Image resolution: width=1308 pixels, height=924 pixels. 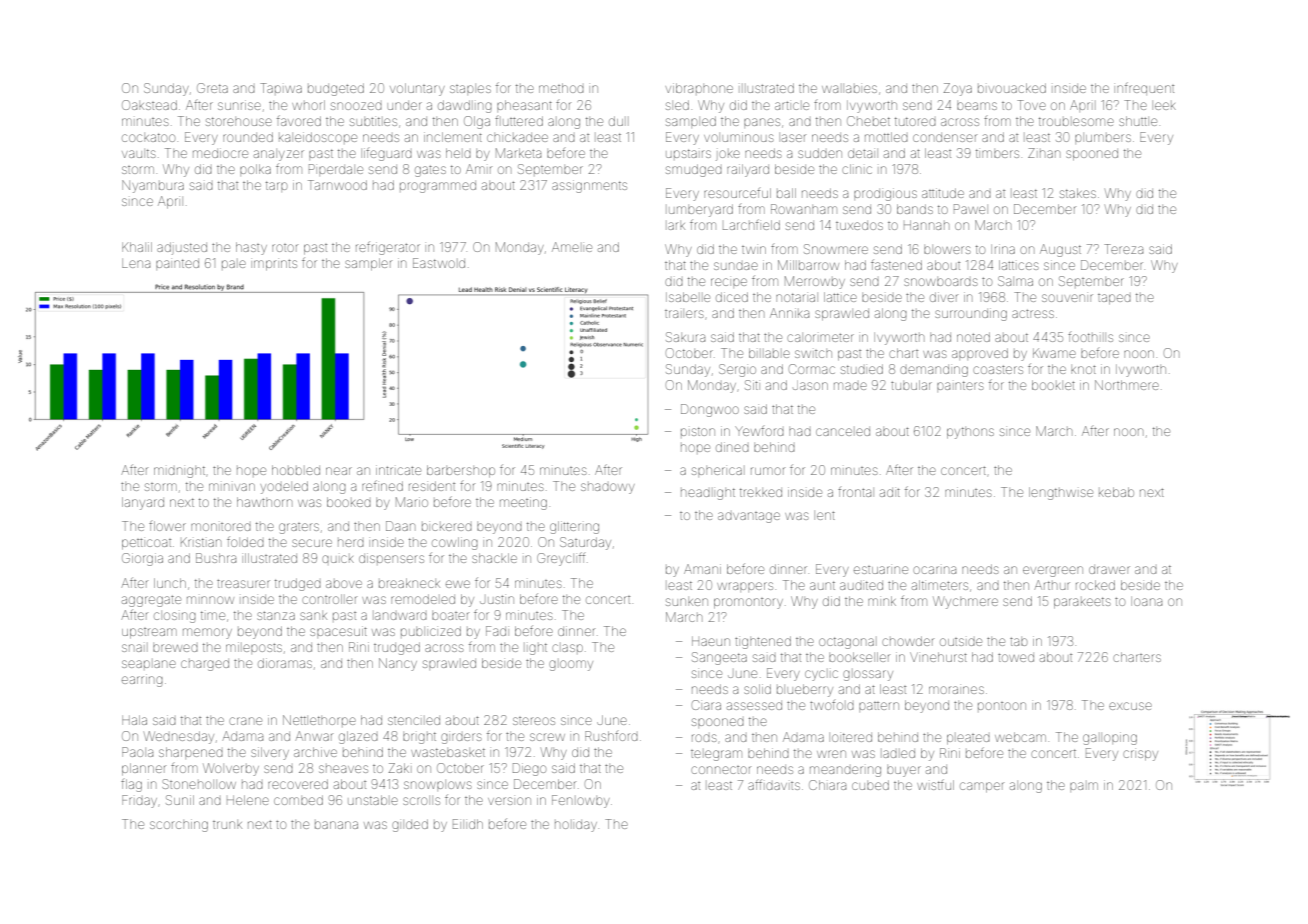 I want to click on holiday, so click(x=576, y=826).
